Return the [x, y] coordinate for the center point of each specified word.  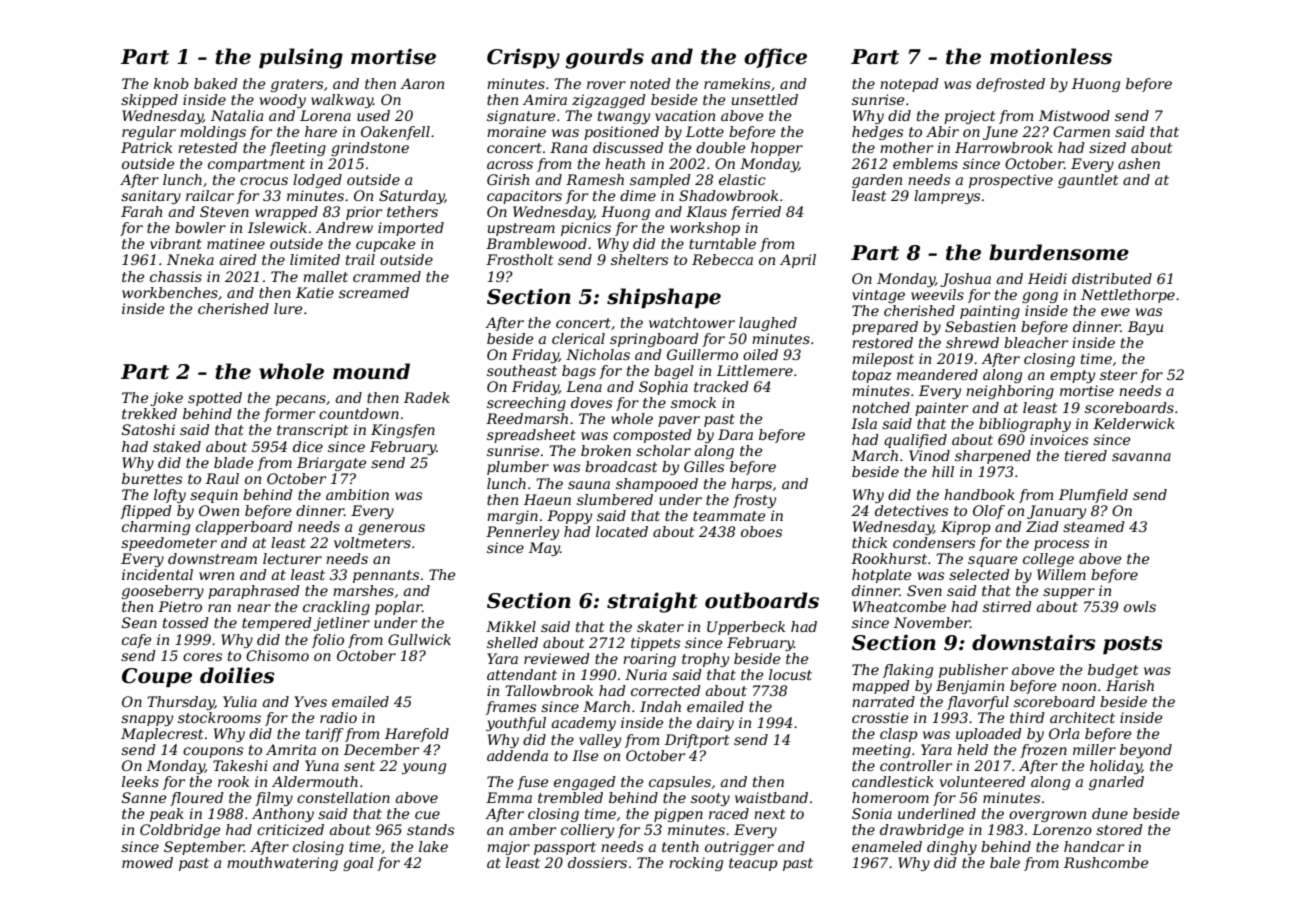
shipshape [664, 298]
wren [216, 576]
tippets [655, 644]
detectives [911, 510]
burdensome [1059, 252]
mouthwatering [282, 864]
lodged [317, 181]
